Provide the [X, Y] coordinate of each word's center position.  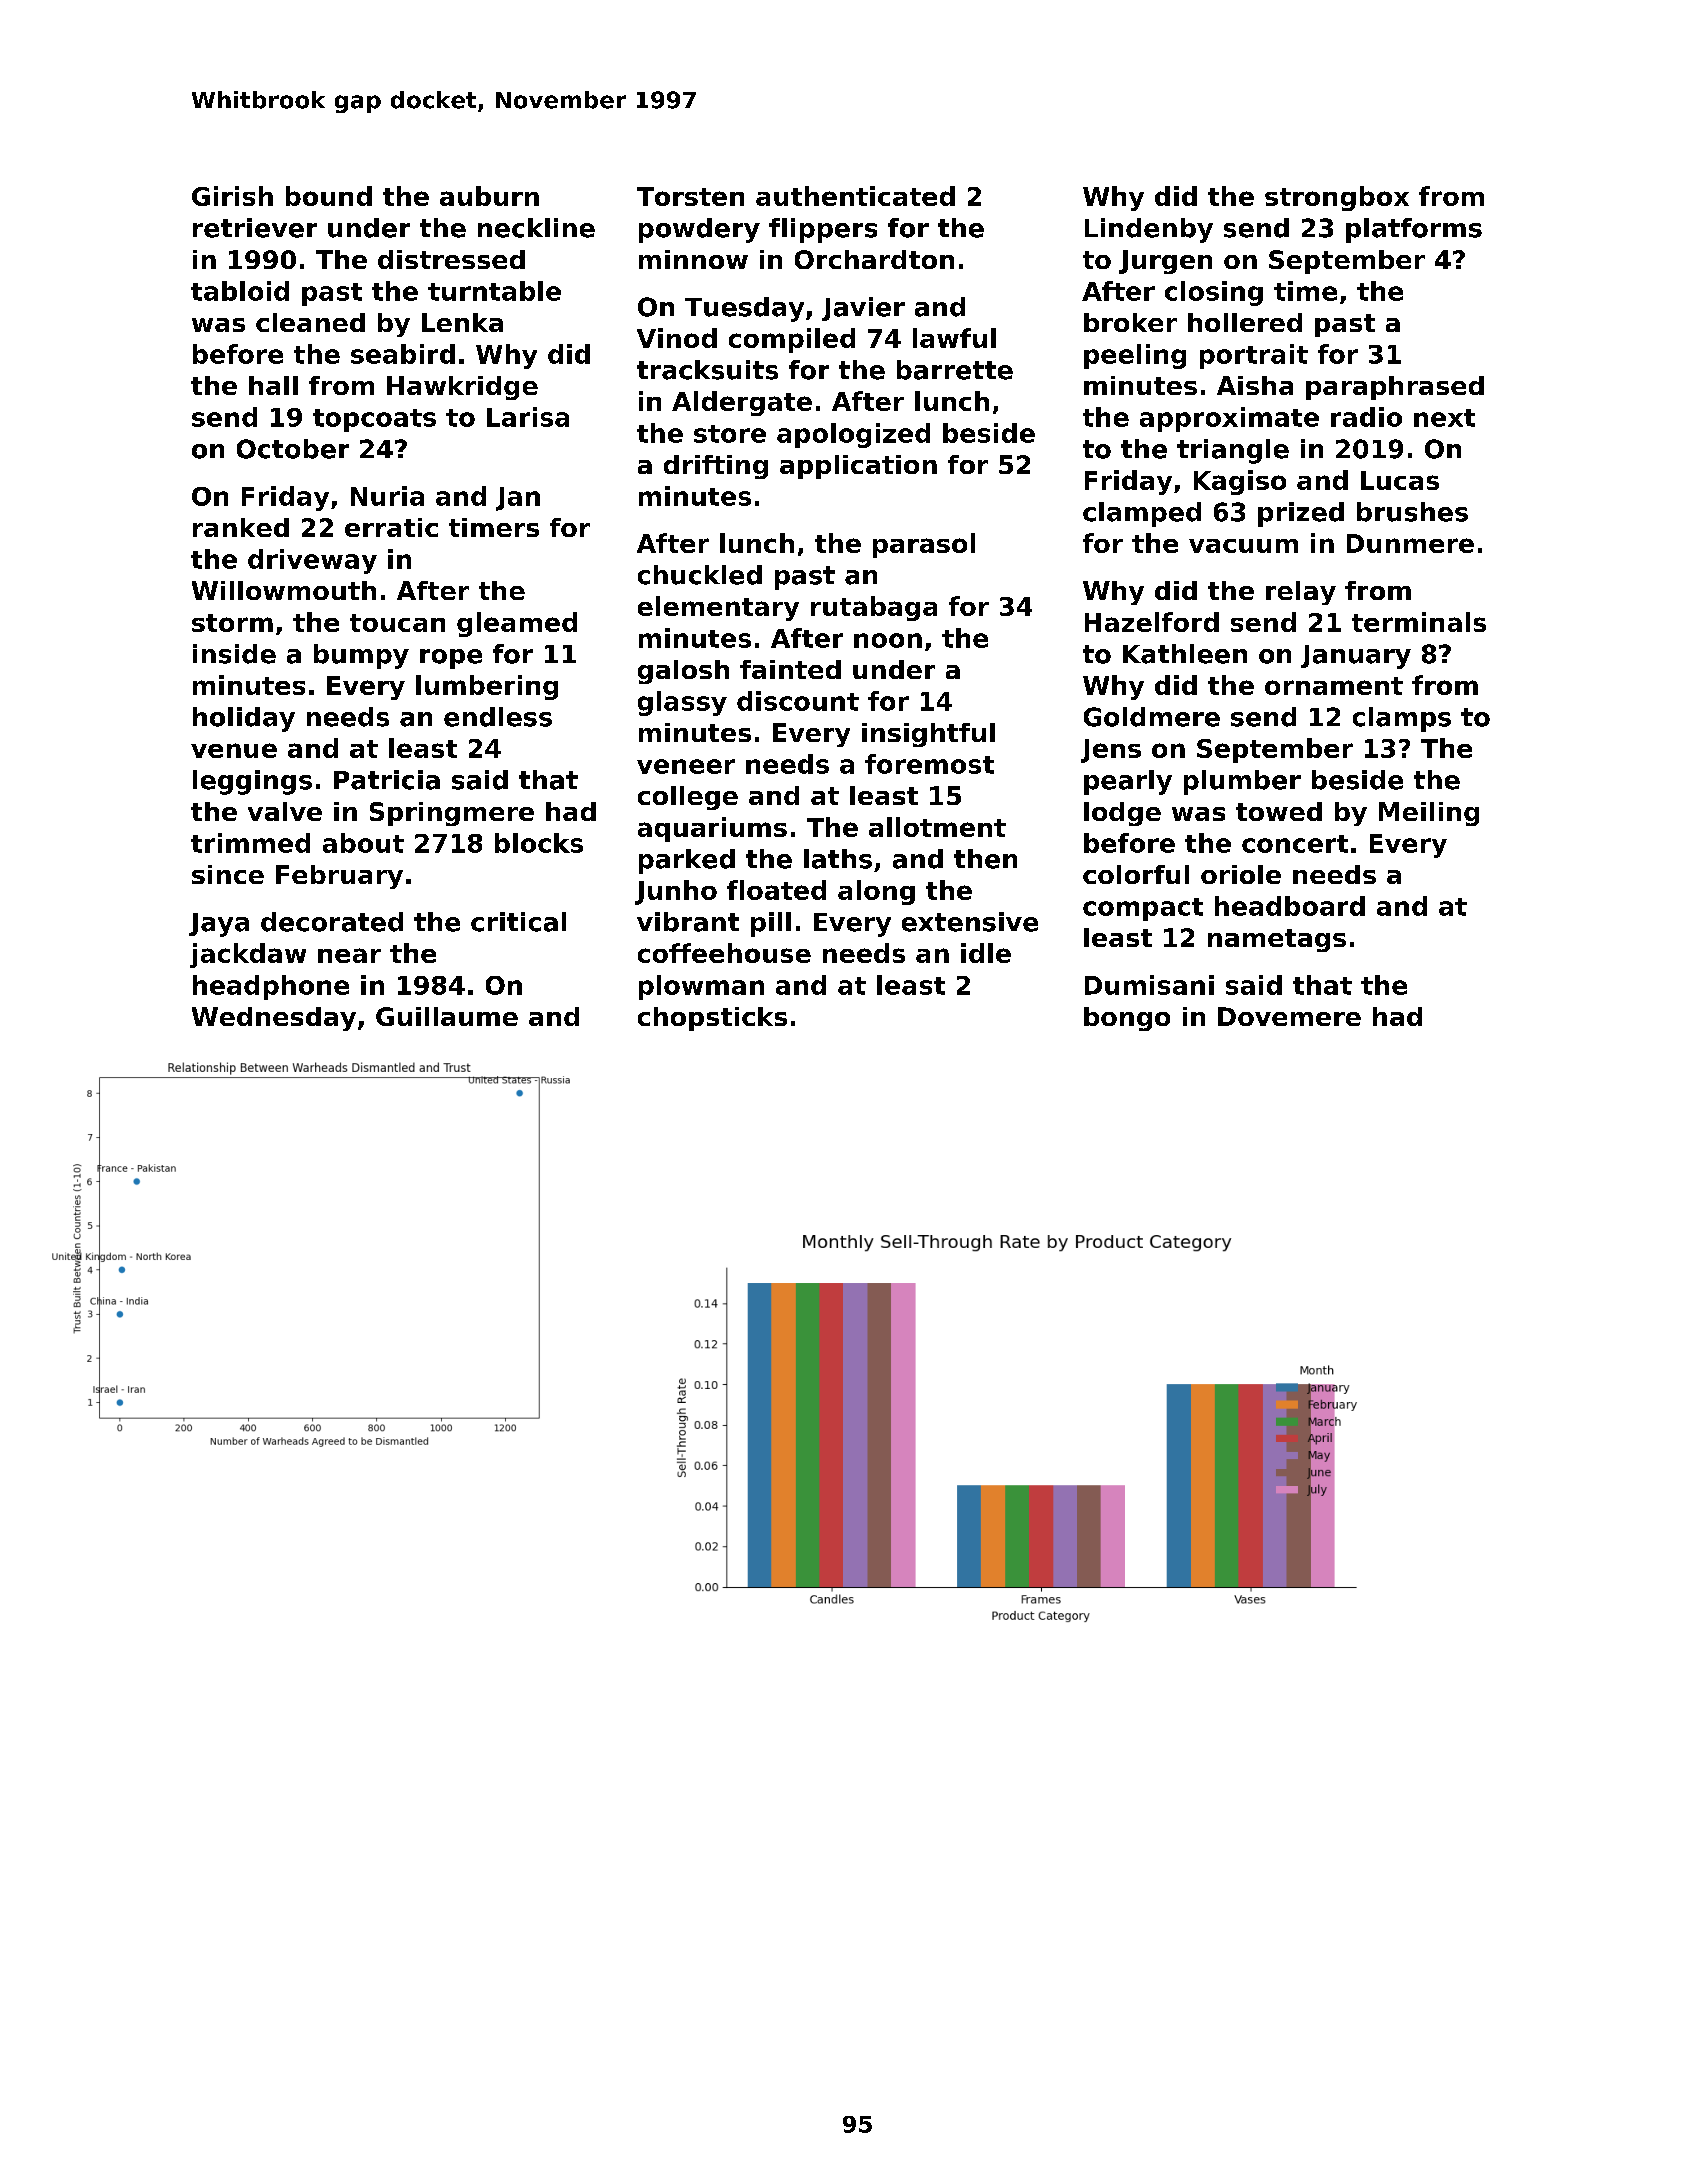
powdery [699, 230]
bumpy [361, 656]
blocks [539, 843]
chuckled [700, 575]
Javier [863, 309]
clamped [1142, 514]
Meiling [1429, 814]
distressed [451, 259]
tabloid [240, 291]
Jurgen [1165, 262]
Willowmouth [284, 590]
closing [1214, 293]
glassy [682, 703]
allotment [937, 827]
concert [1295, 844]
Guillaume [447, 1016]
